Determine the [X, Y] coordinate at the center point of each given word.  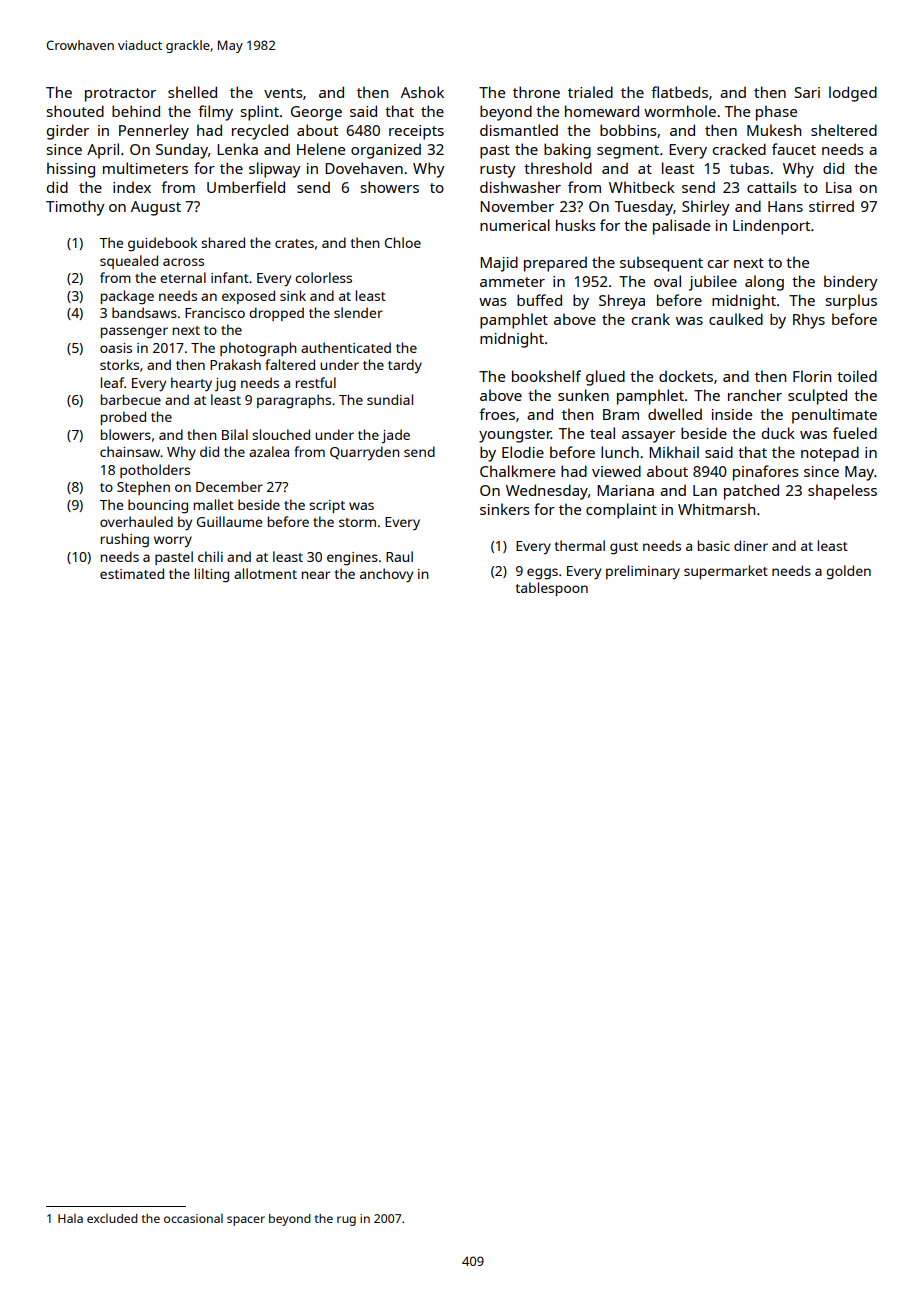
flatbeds [679, 92]
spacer [246, 1221]
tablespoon [552, 589]
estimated [132, 573]
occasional [193, 1218]
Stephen [143, 488]
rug [346, 1221]
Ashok [422, 92]
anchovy [386, 575]
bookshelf [546, 376]
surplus [851, 302]
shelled [192, 92]
